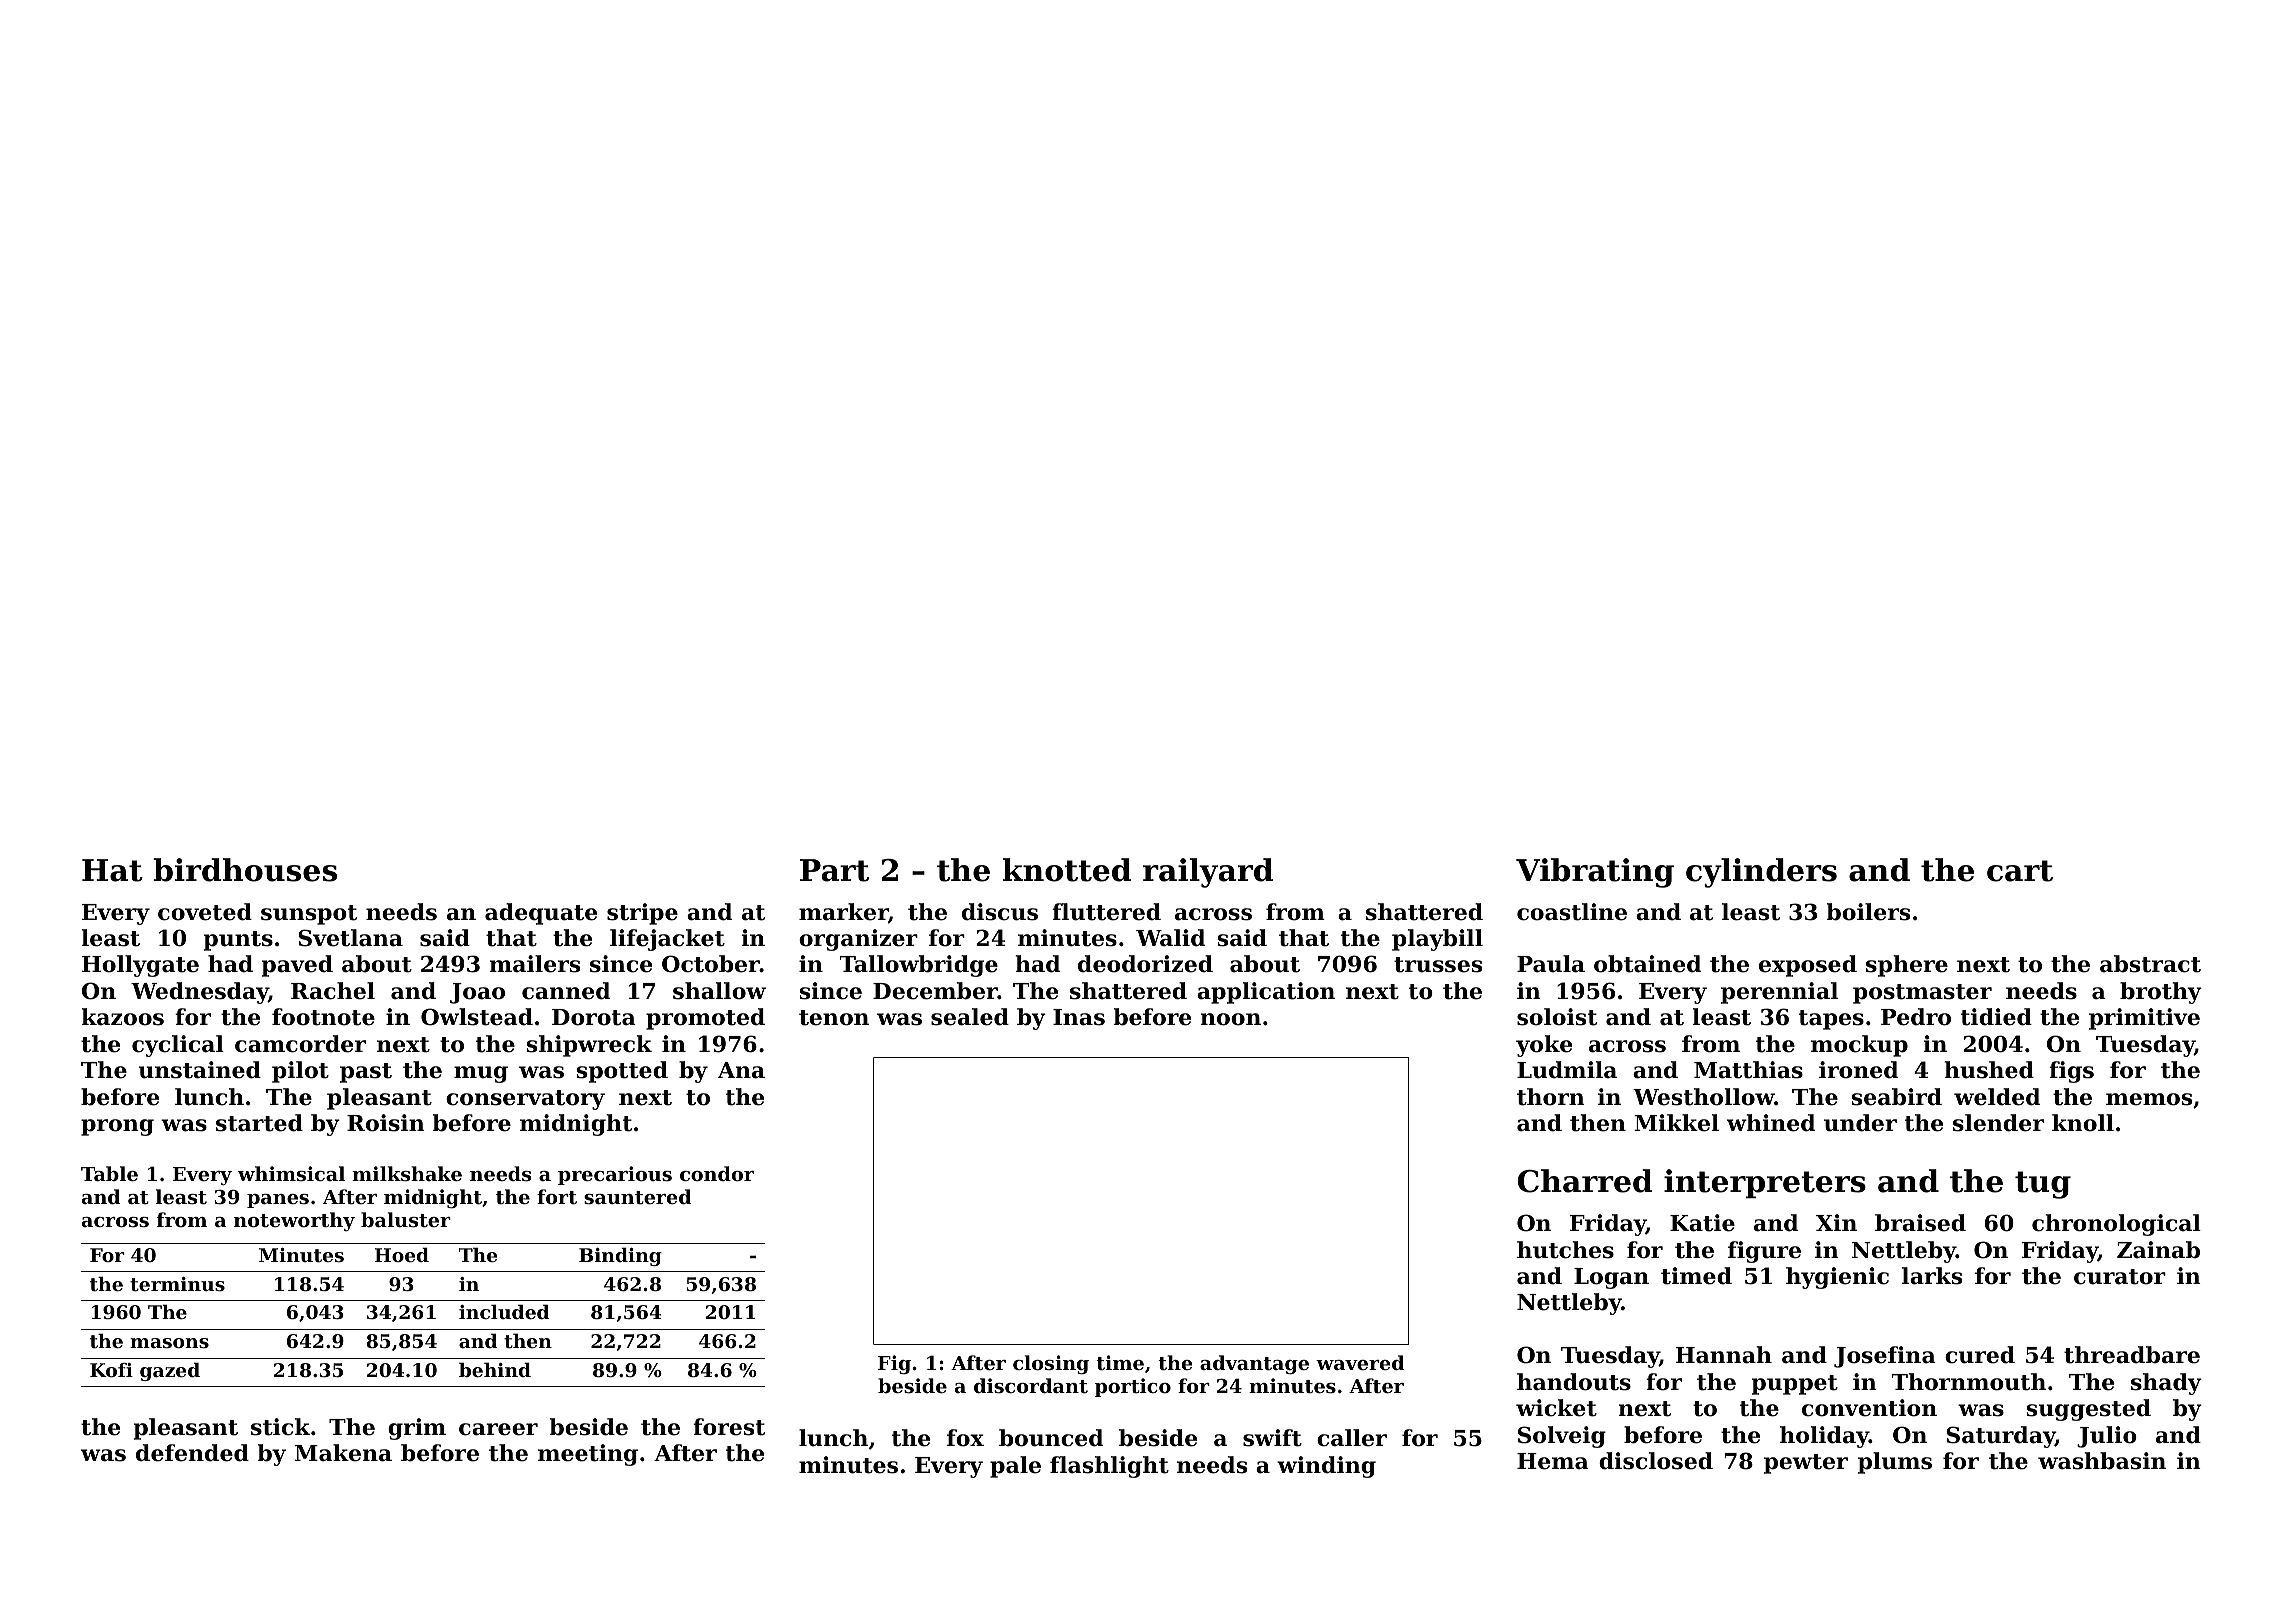 The height and width of the page is (1614, 2282). Describe the element at coordinates (2150, 964) in the page. I see `abstract` at that location.
